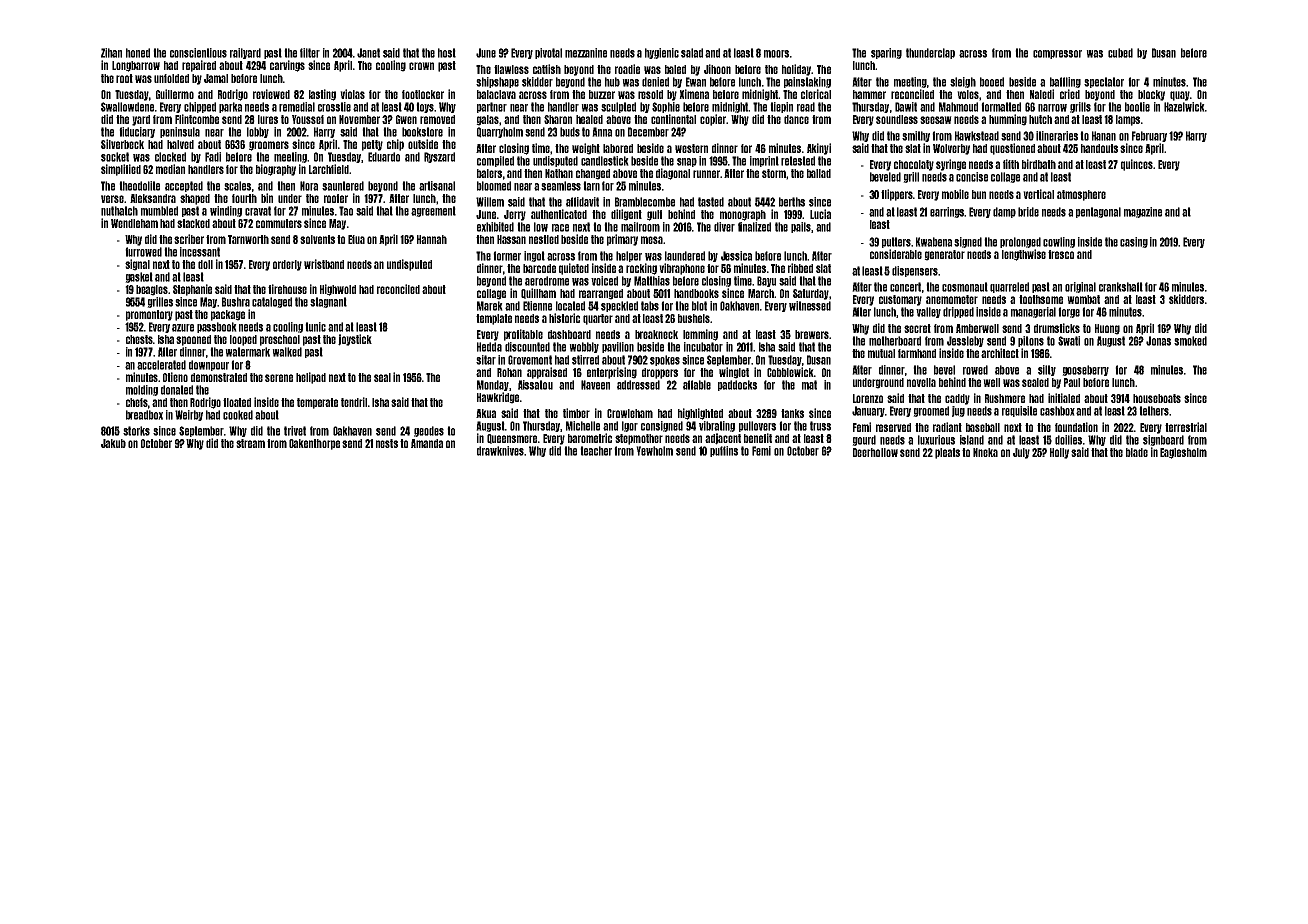  Describe the element at coordinates (972, 177) in the screenshot. I see `concise` at that location.
